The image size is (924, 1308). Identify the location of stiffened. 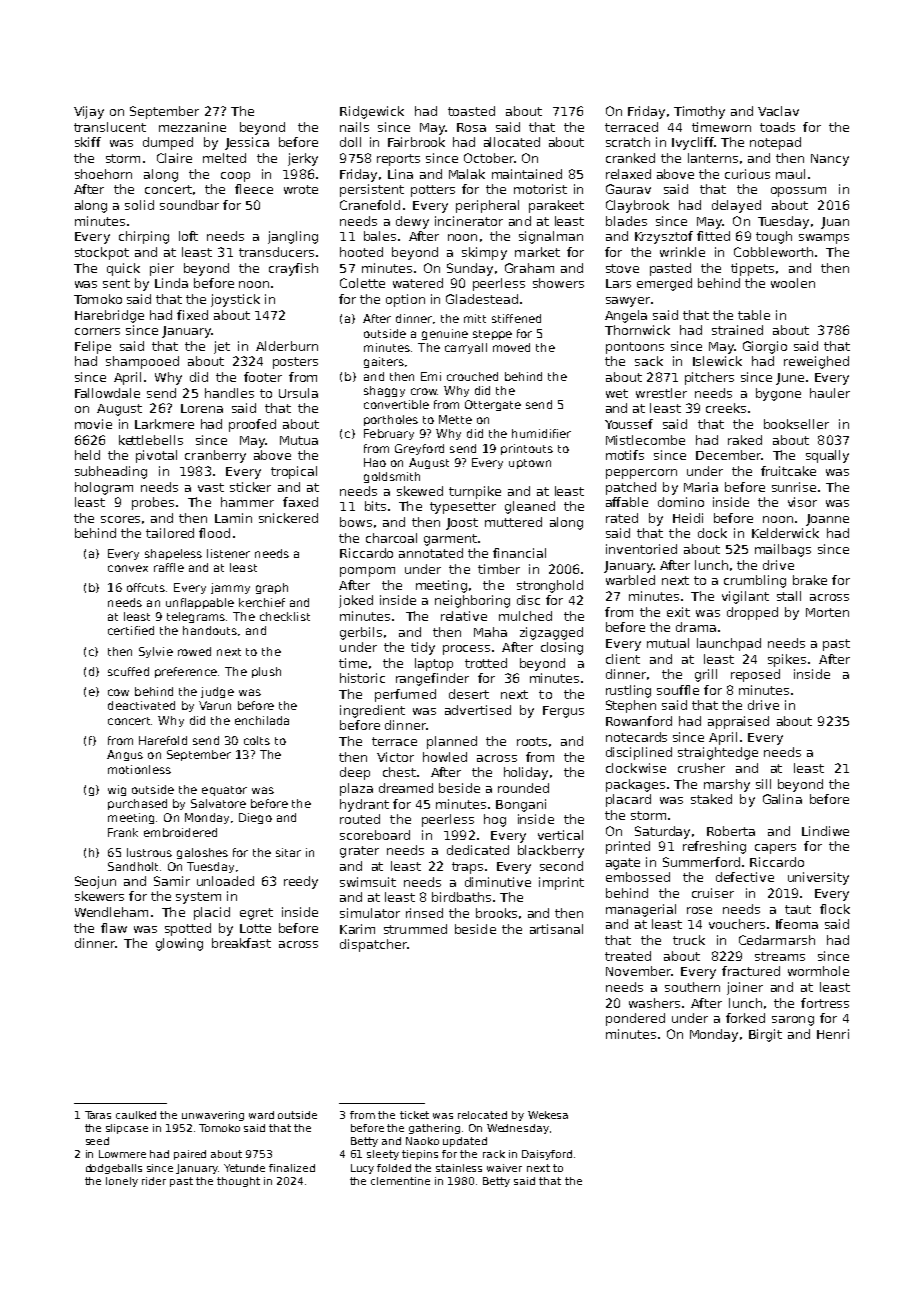
(516, 318).
